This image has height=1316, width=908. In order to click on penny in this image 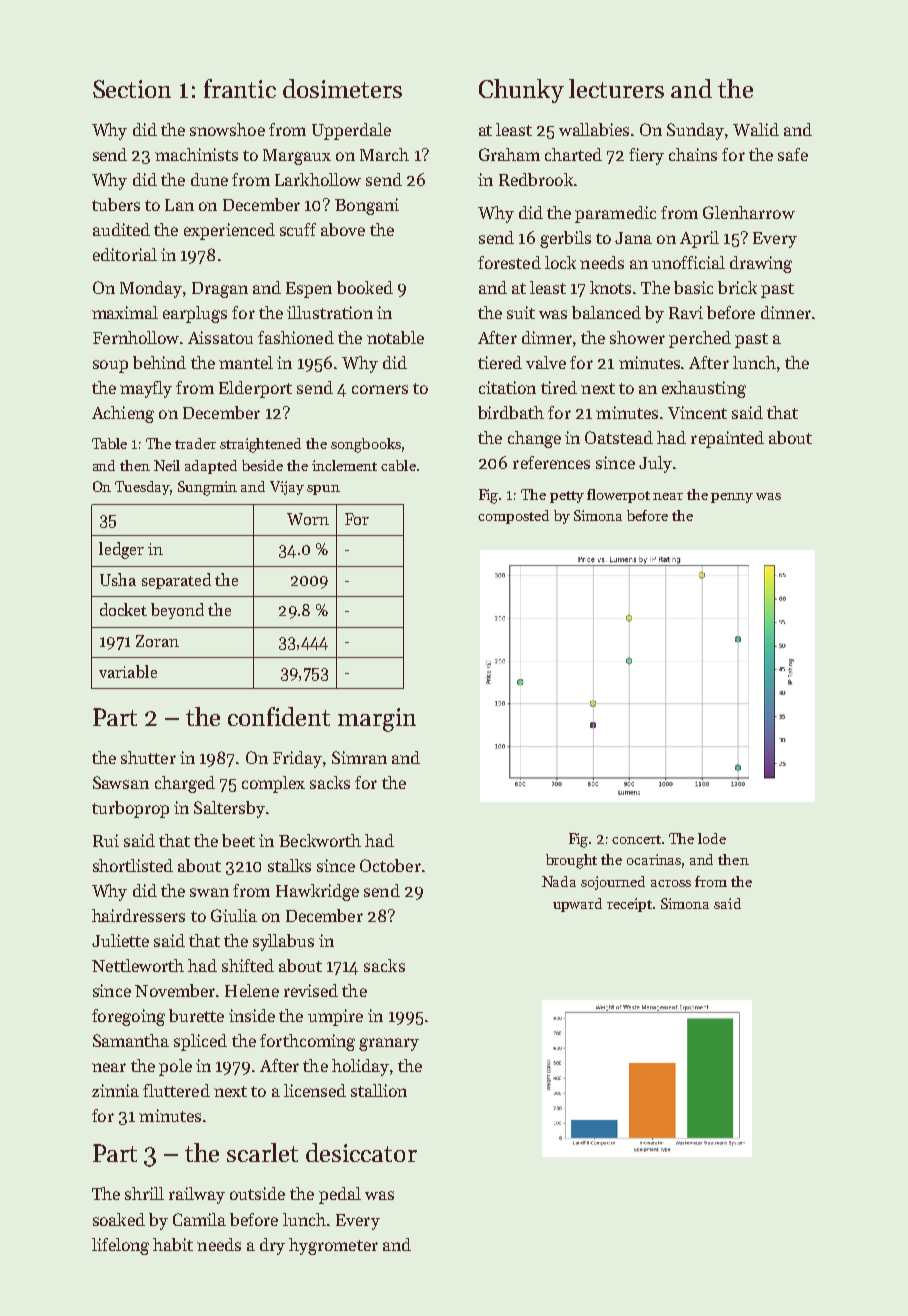, I will do `click(732, 498)`.
